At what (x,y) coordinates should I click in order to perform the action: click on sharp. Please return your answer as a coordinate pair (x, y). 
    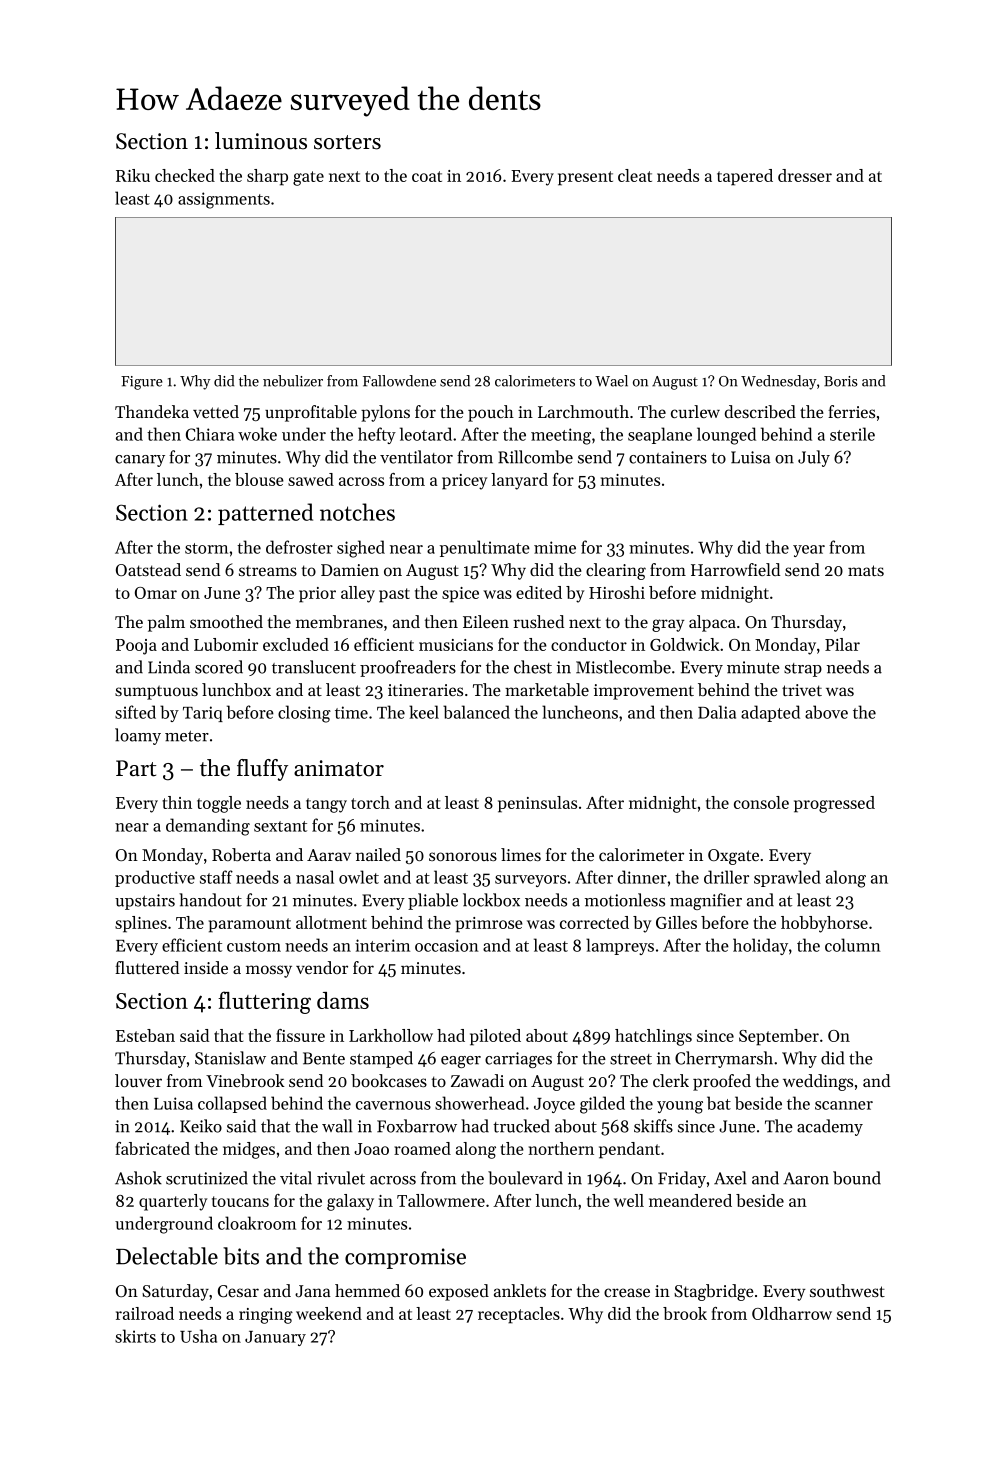
    Looking at the image, I should click on (267, 177).
